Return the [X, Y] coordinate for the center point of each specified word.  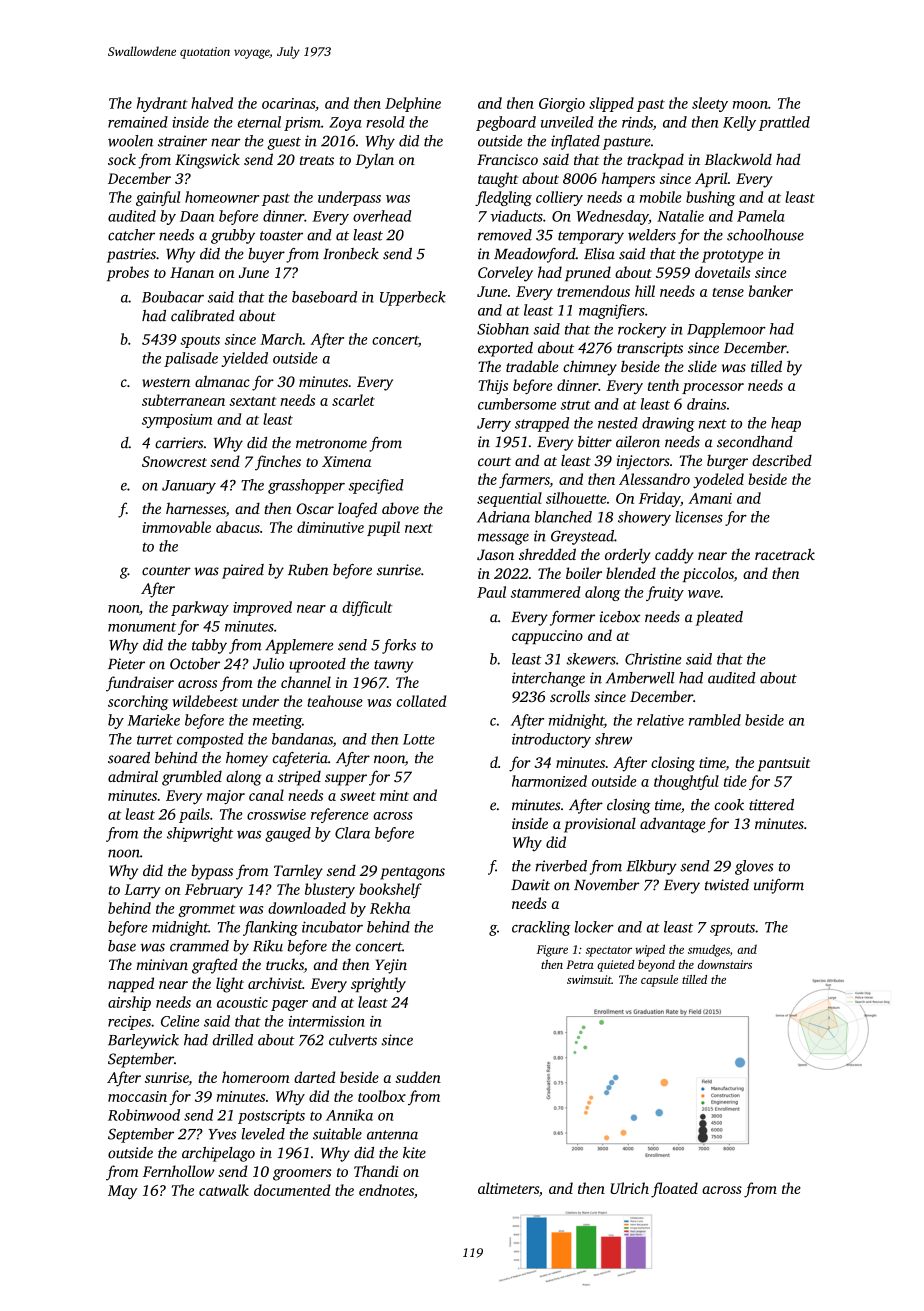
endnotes [386, 1190]
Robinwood [144, 1115]
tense [728, 292]
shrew [613, 739]
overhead [382, 216]
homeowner [222, 197]
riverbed [561, 866]
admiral [133, 776]
